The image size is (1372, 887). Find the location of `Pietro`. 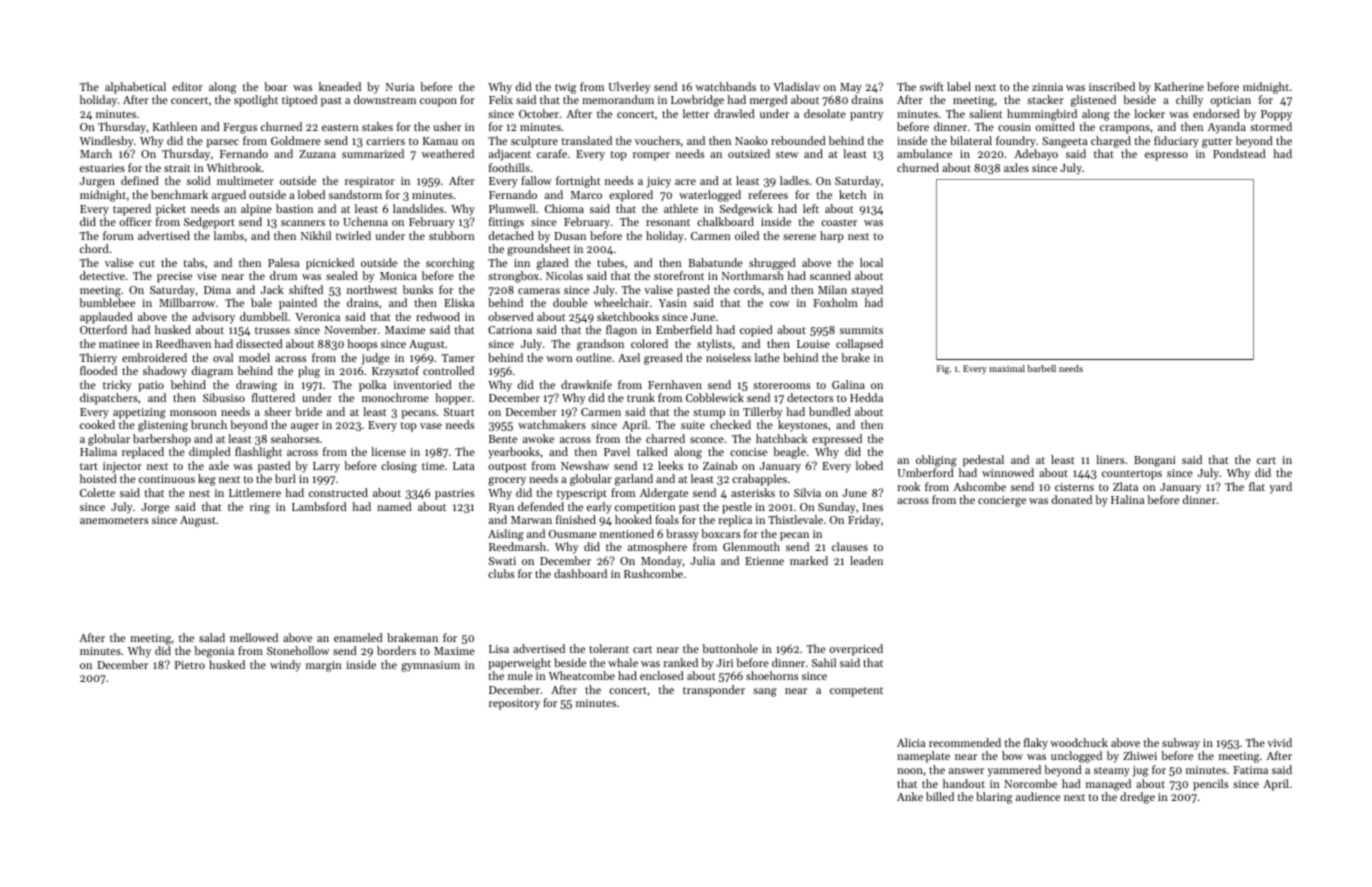

Pietro is located at coordinates (190, 665).
